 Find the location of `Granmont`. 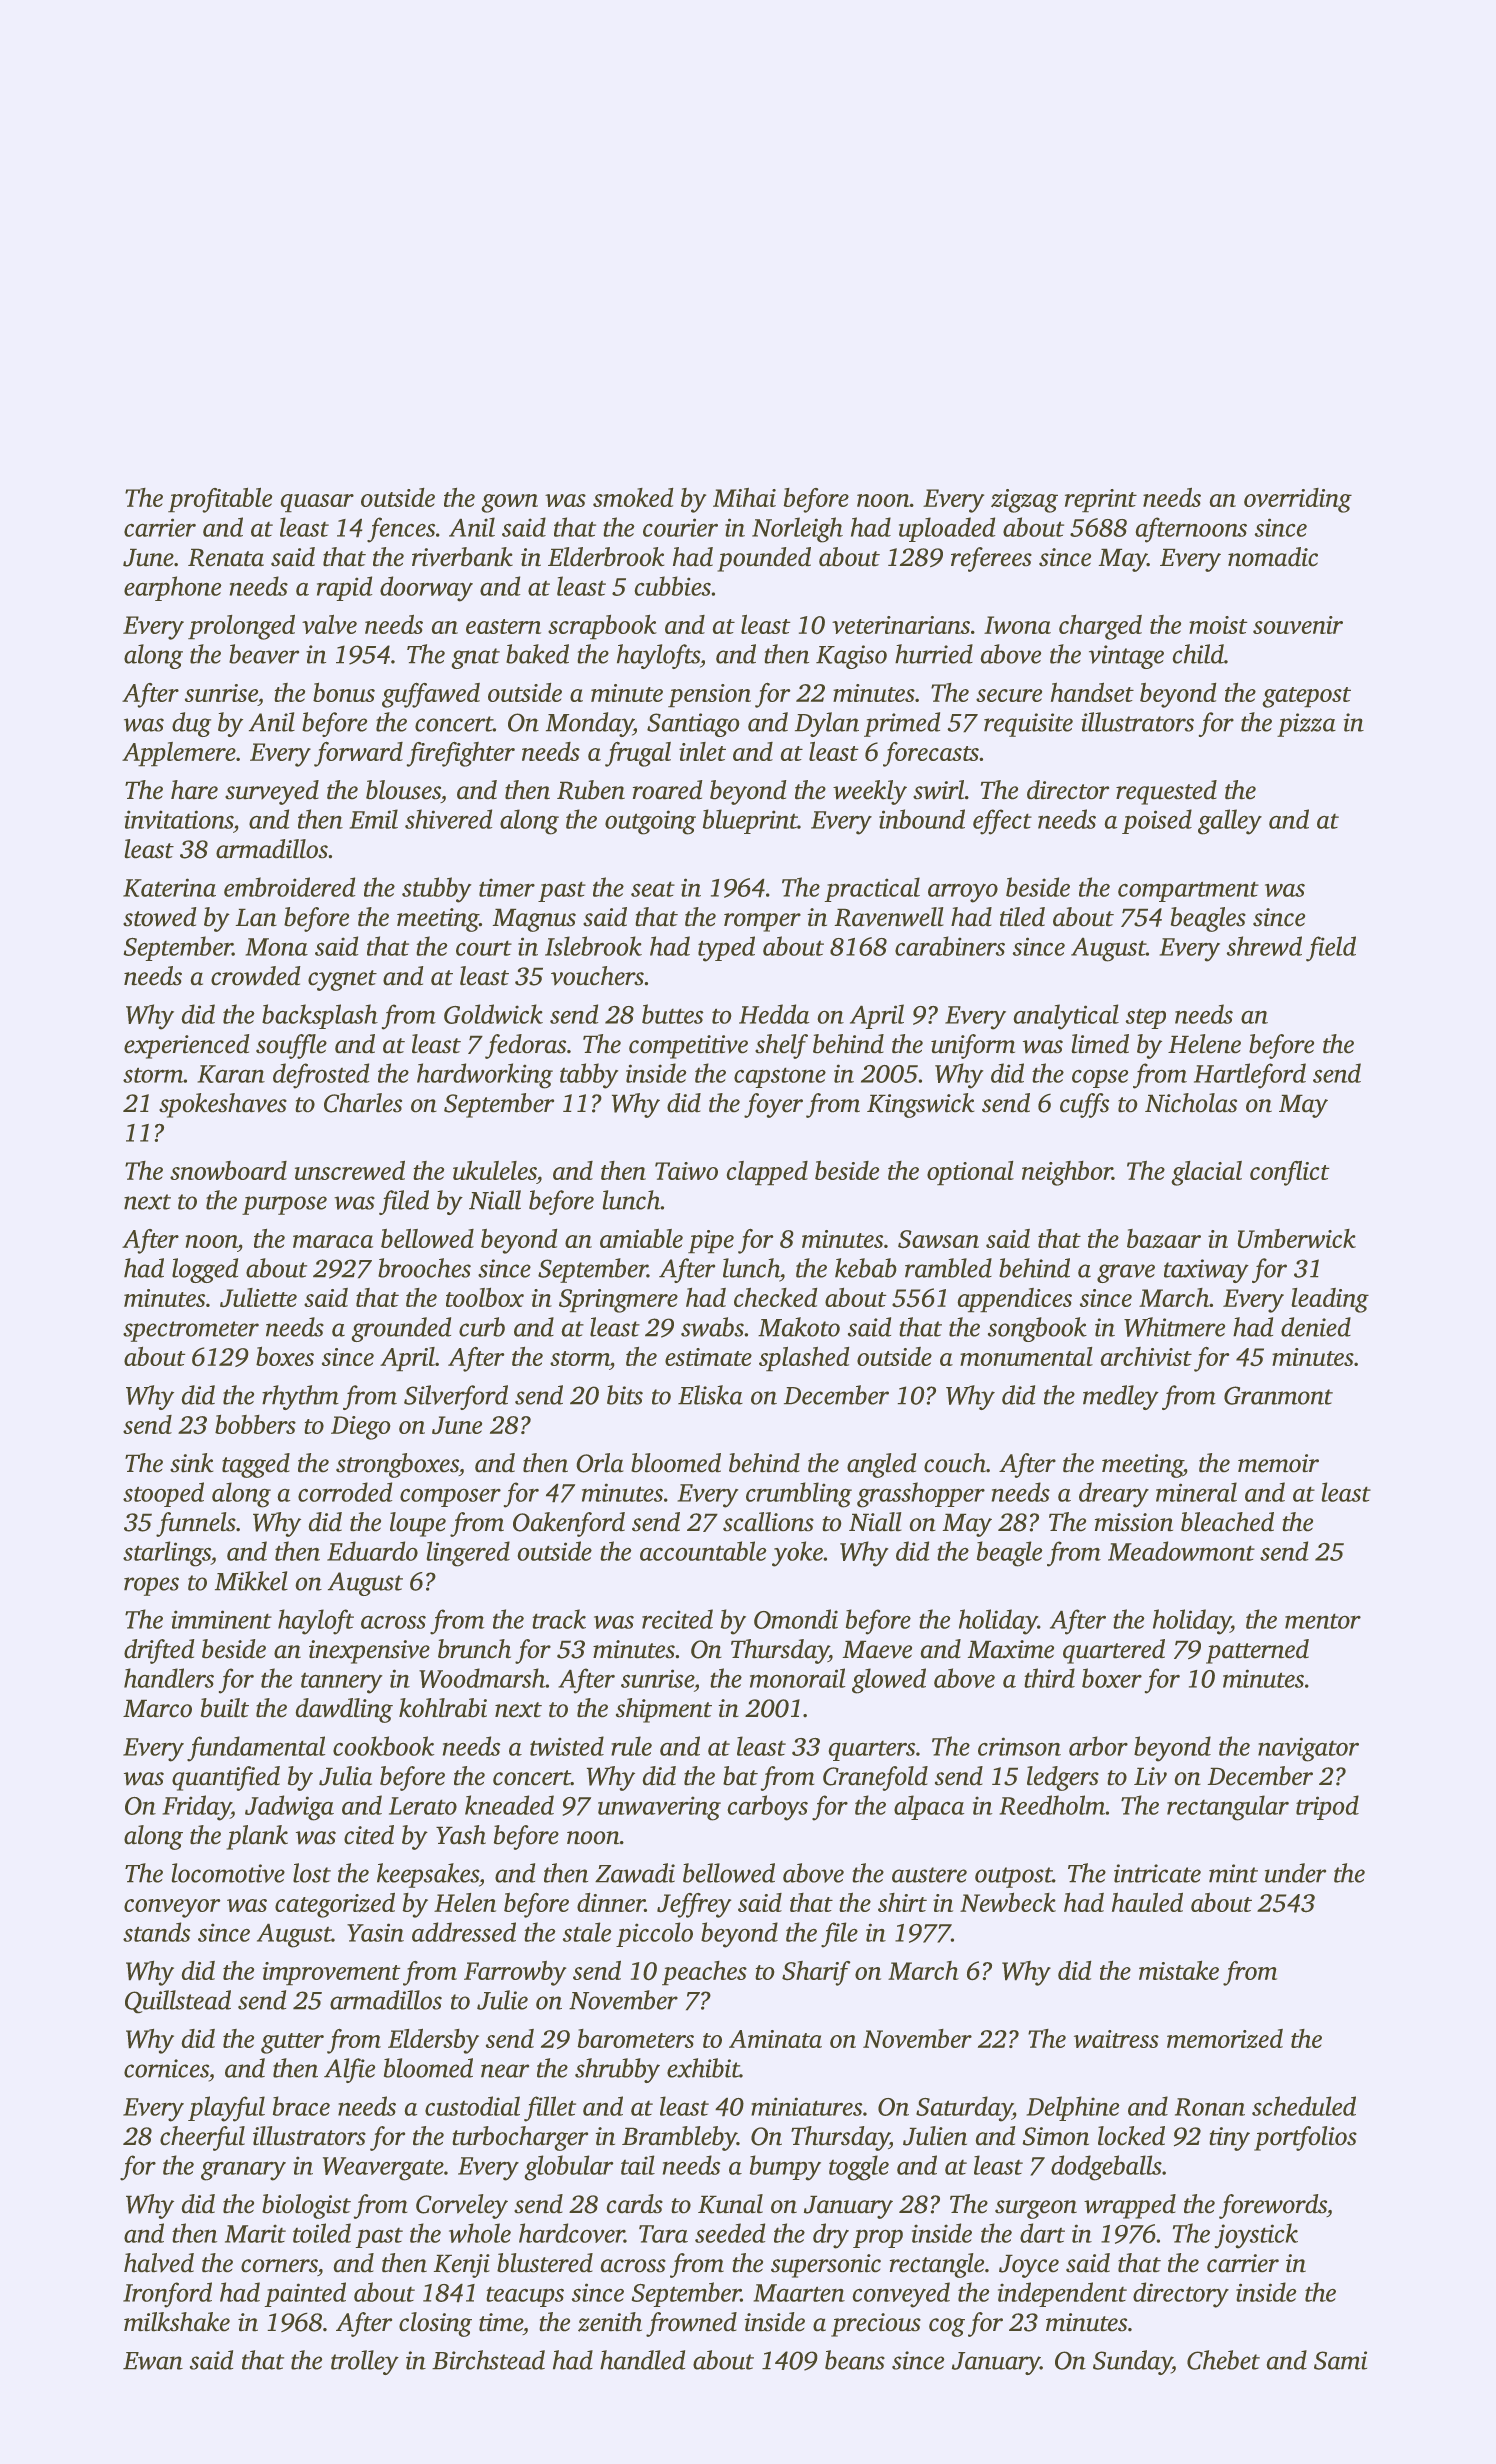

Granmont is located at coordinates (1278, 1395).
